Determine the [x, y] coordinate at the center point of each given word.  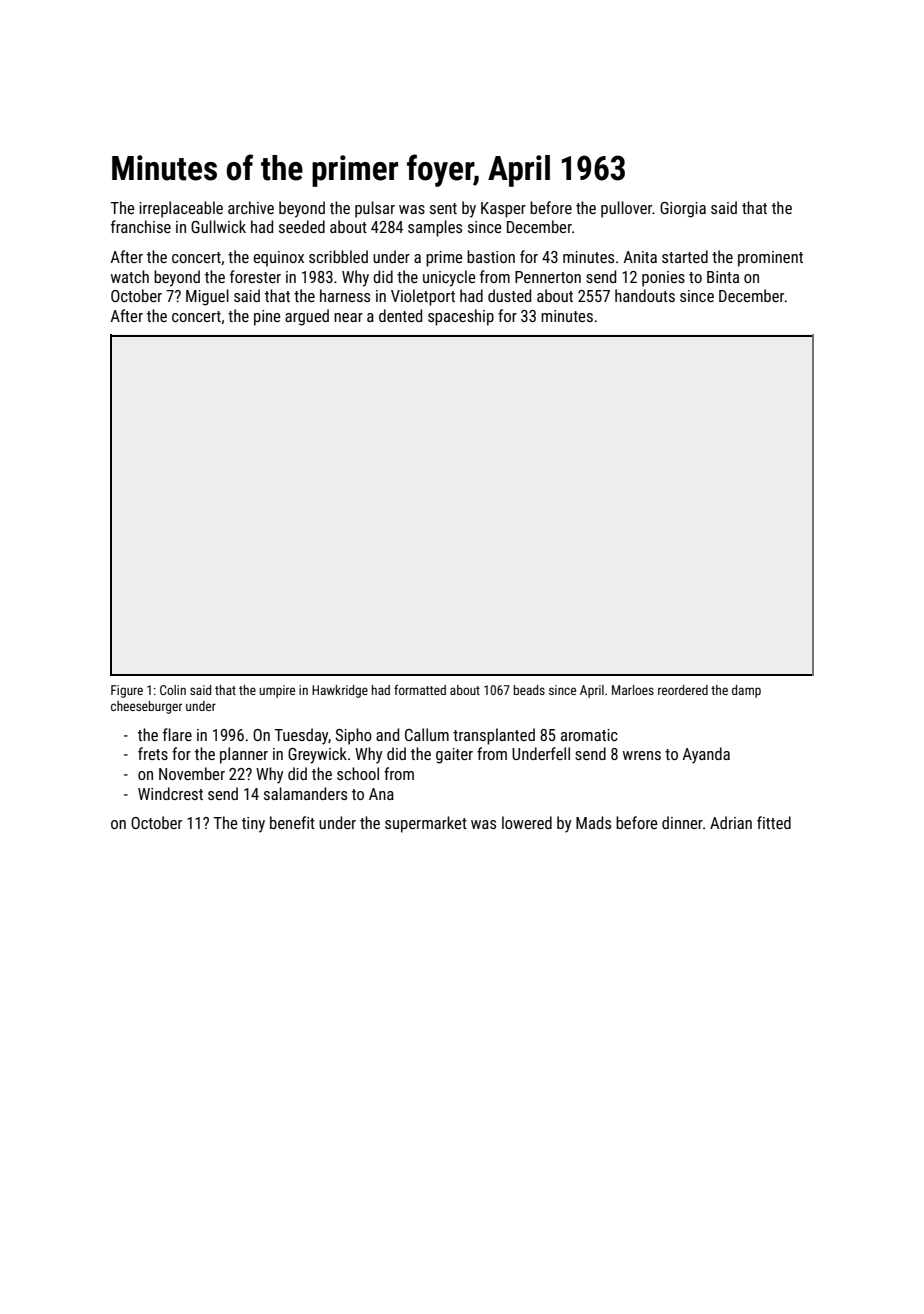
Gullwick [218, 226]
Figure [127, 691]
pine [267, 318]
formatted [420, 689]
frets [153, 753]
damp [746, 691]
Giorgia [683, 210]
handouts [645, 295]
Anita [640, 257]
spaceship [461, 317]
